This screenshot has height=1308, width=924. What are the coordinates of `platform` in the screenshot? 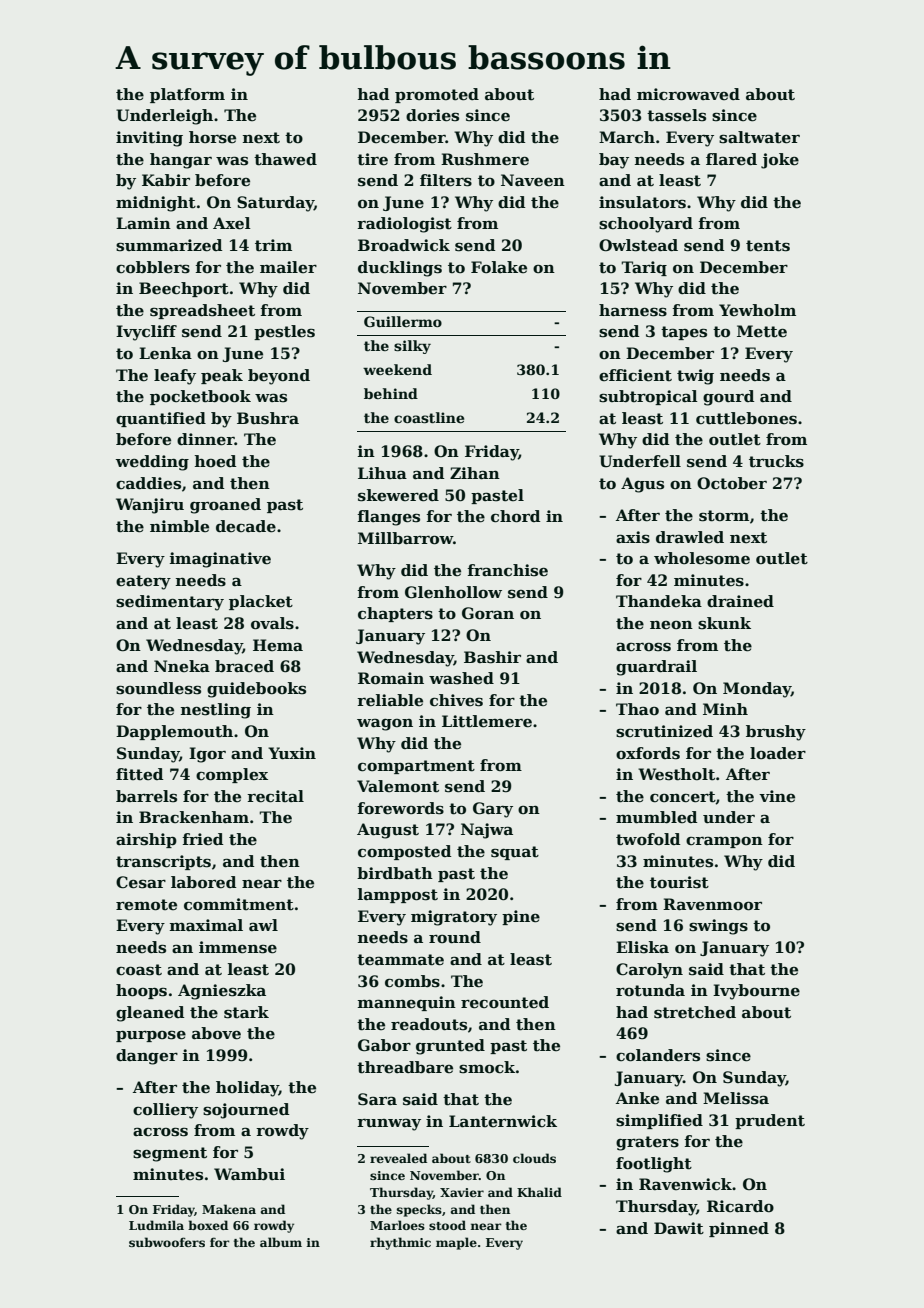 It's located at (187, 95).
